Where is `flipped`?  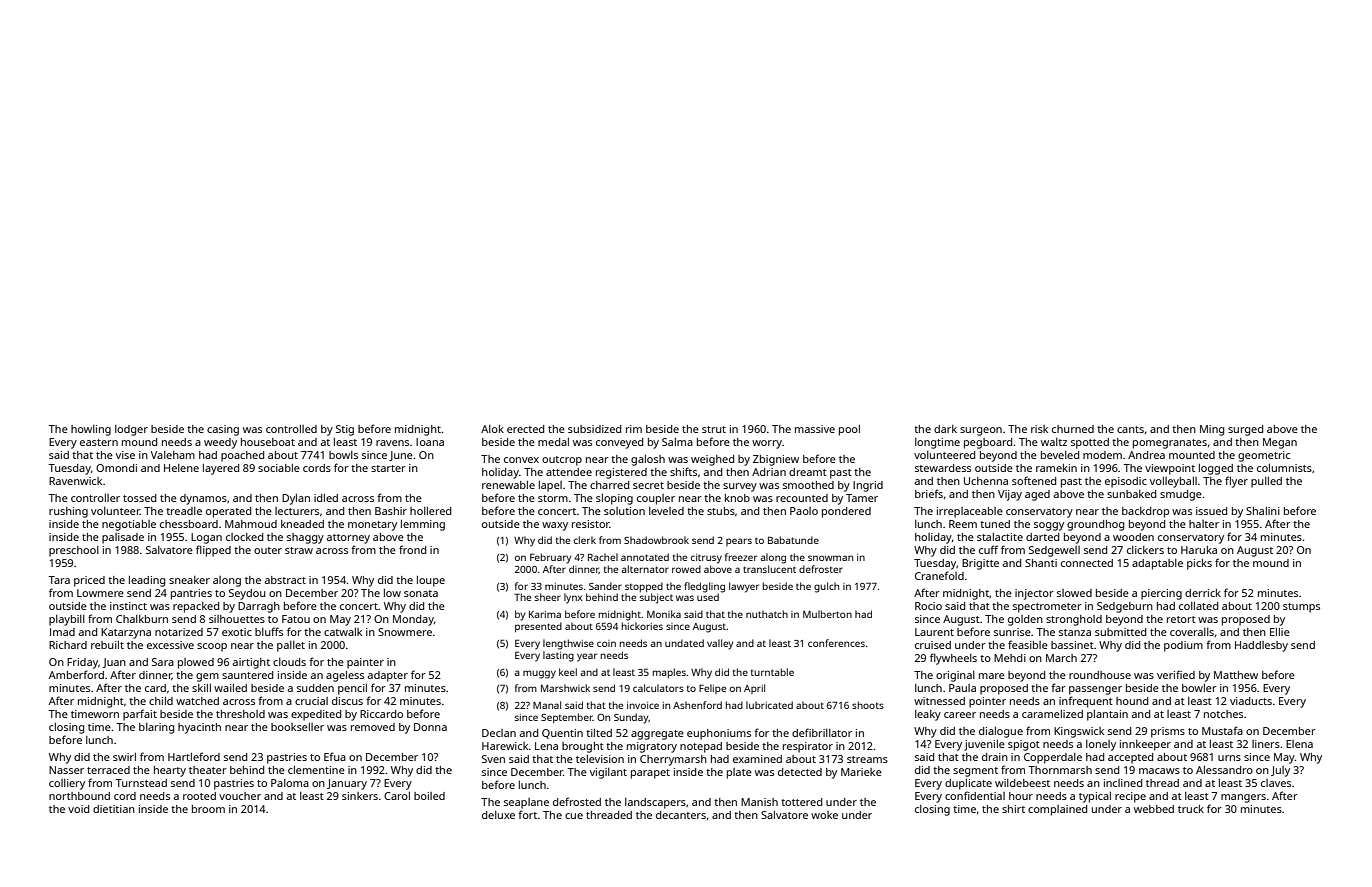
flipped is located at coordinates (213, 551).
